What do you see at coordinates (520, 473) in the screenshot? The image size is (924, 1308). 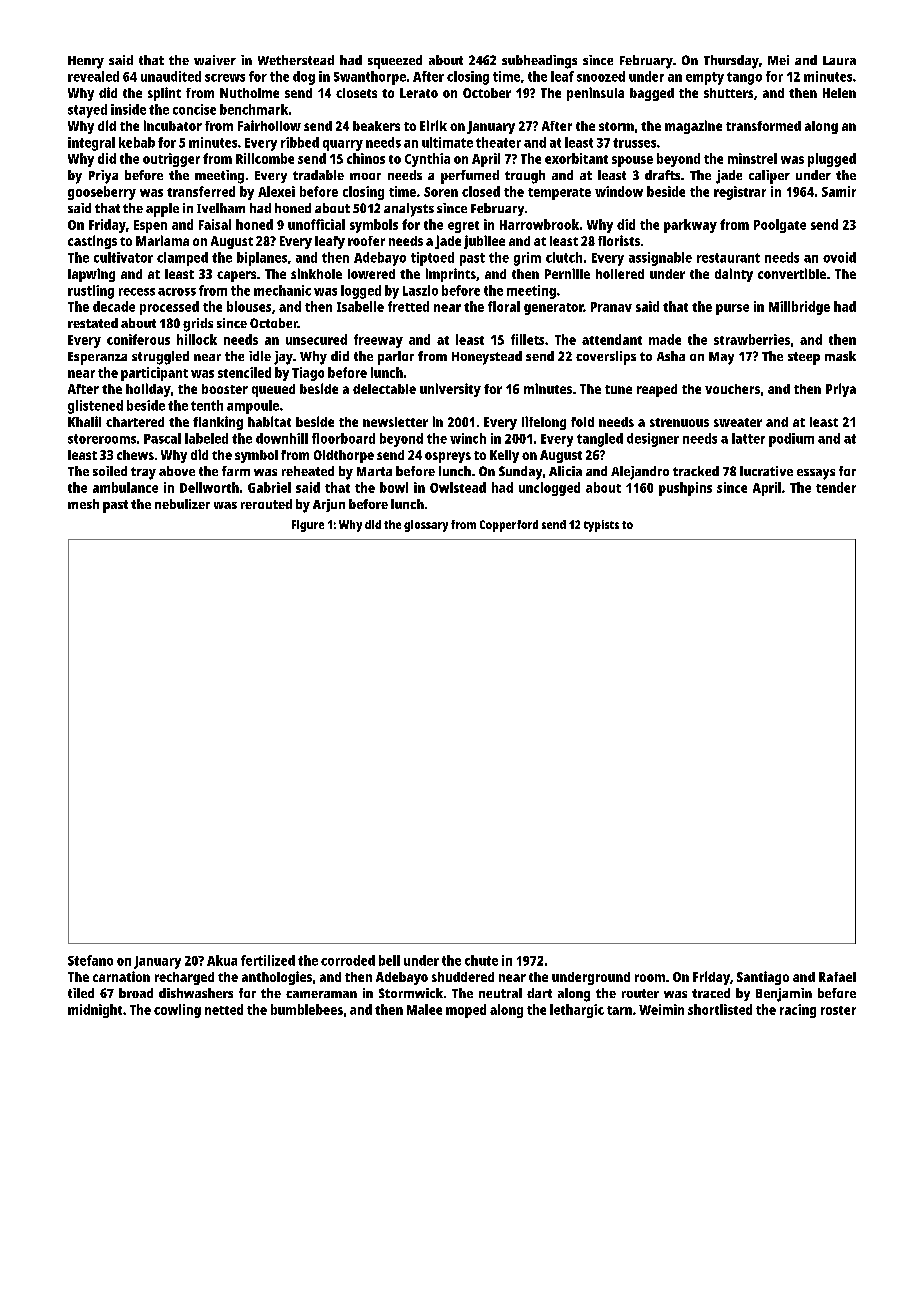 I see `Sunday` at bounding box center [520, 473].
